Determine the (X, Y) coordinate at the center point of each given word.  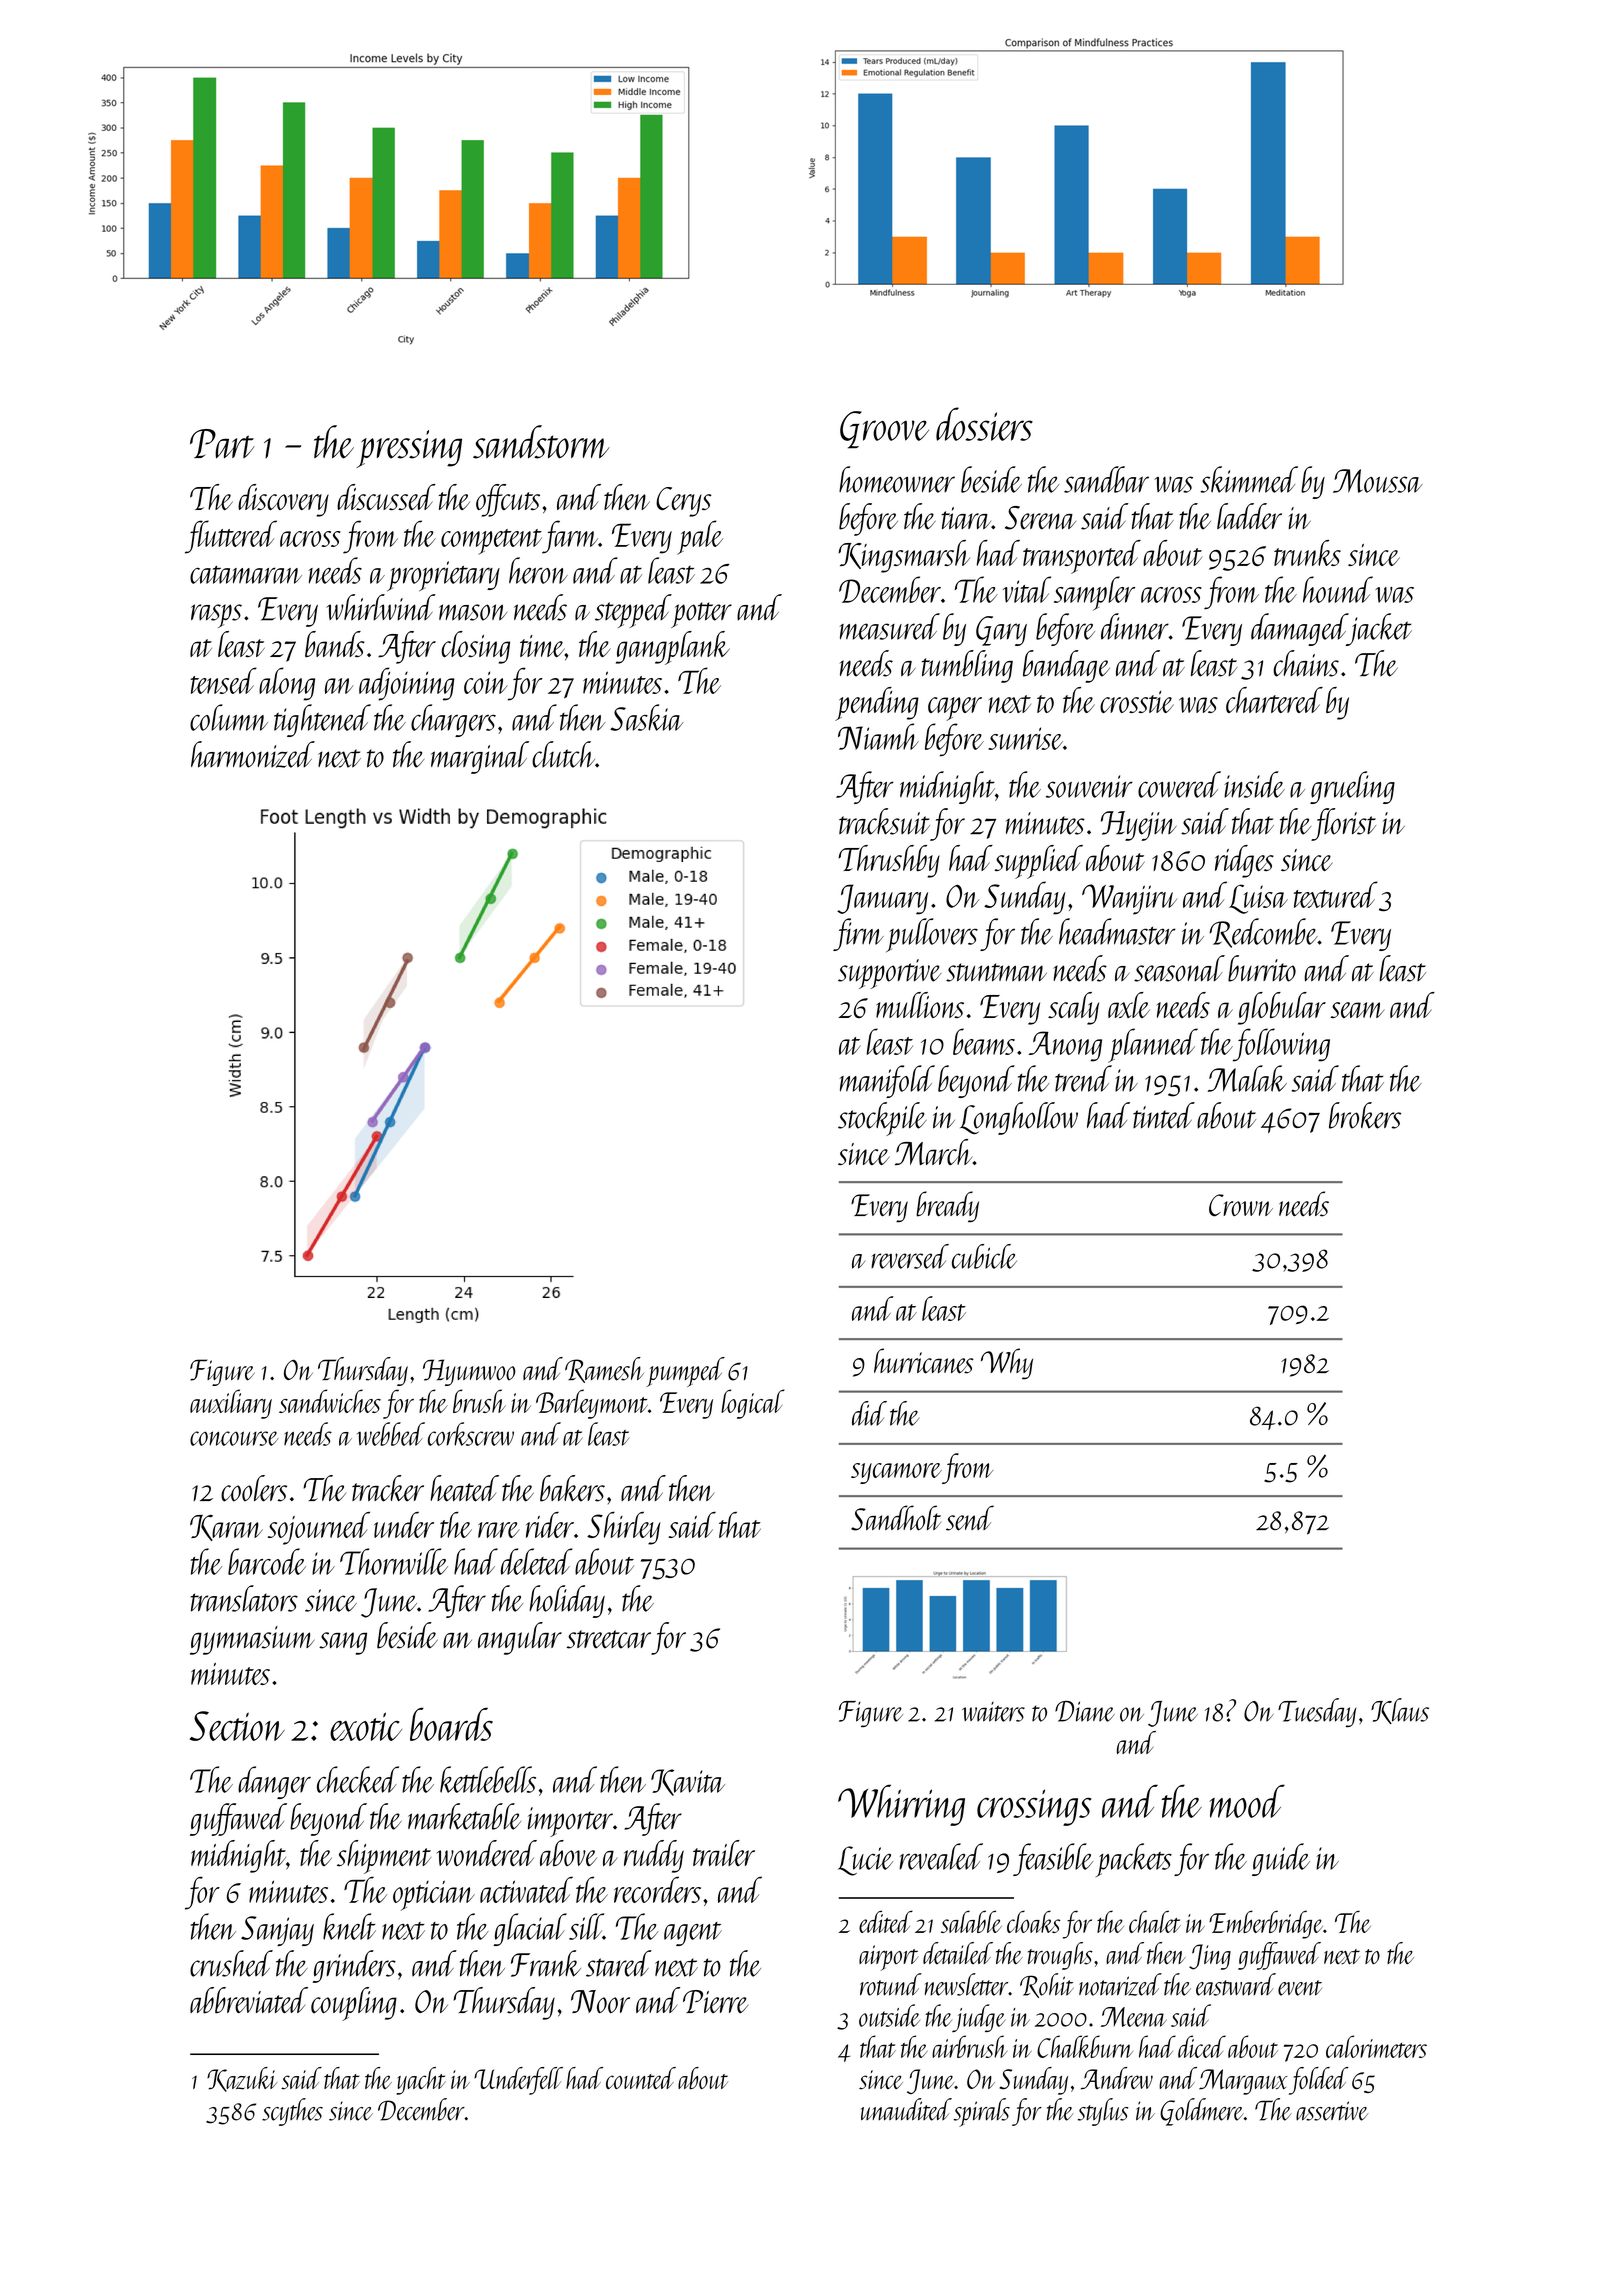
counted (641, 2078)
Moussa (1378, 481)
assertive (1332, 2111)
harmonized (253, 754)
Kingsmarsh (904, 556)
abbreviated (249, 2000)
